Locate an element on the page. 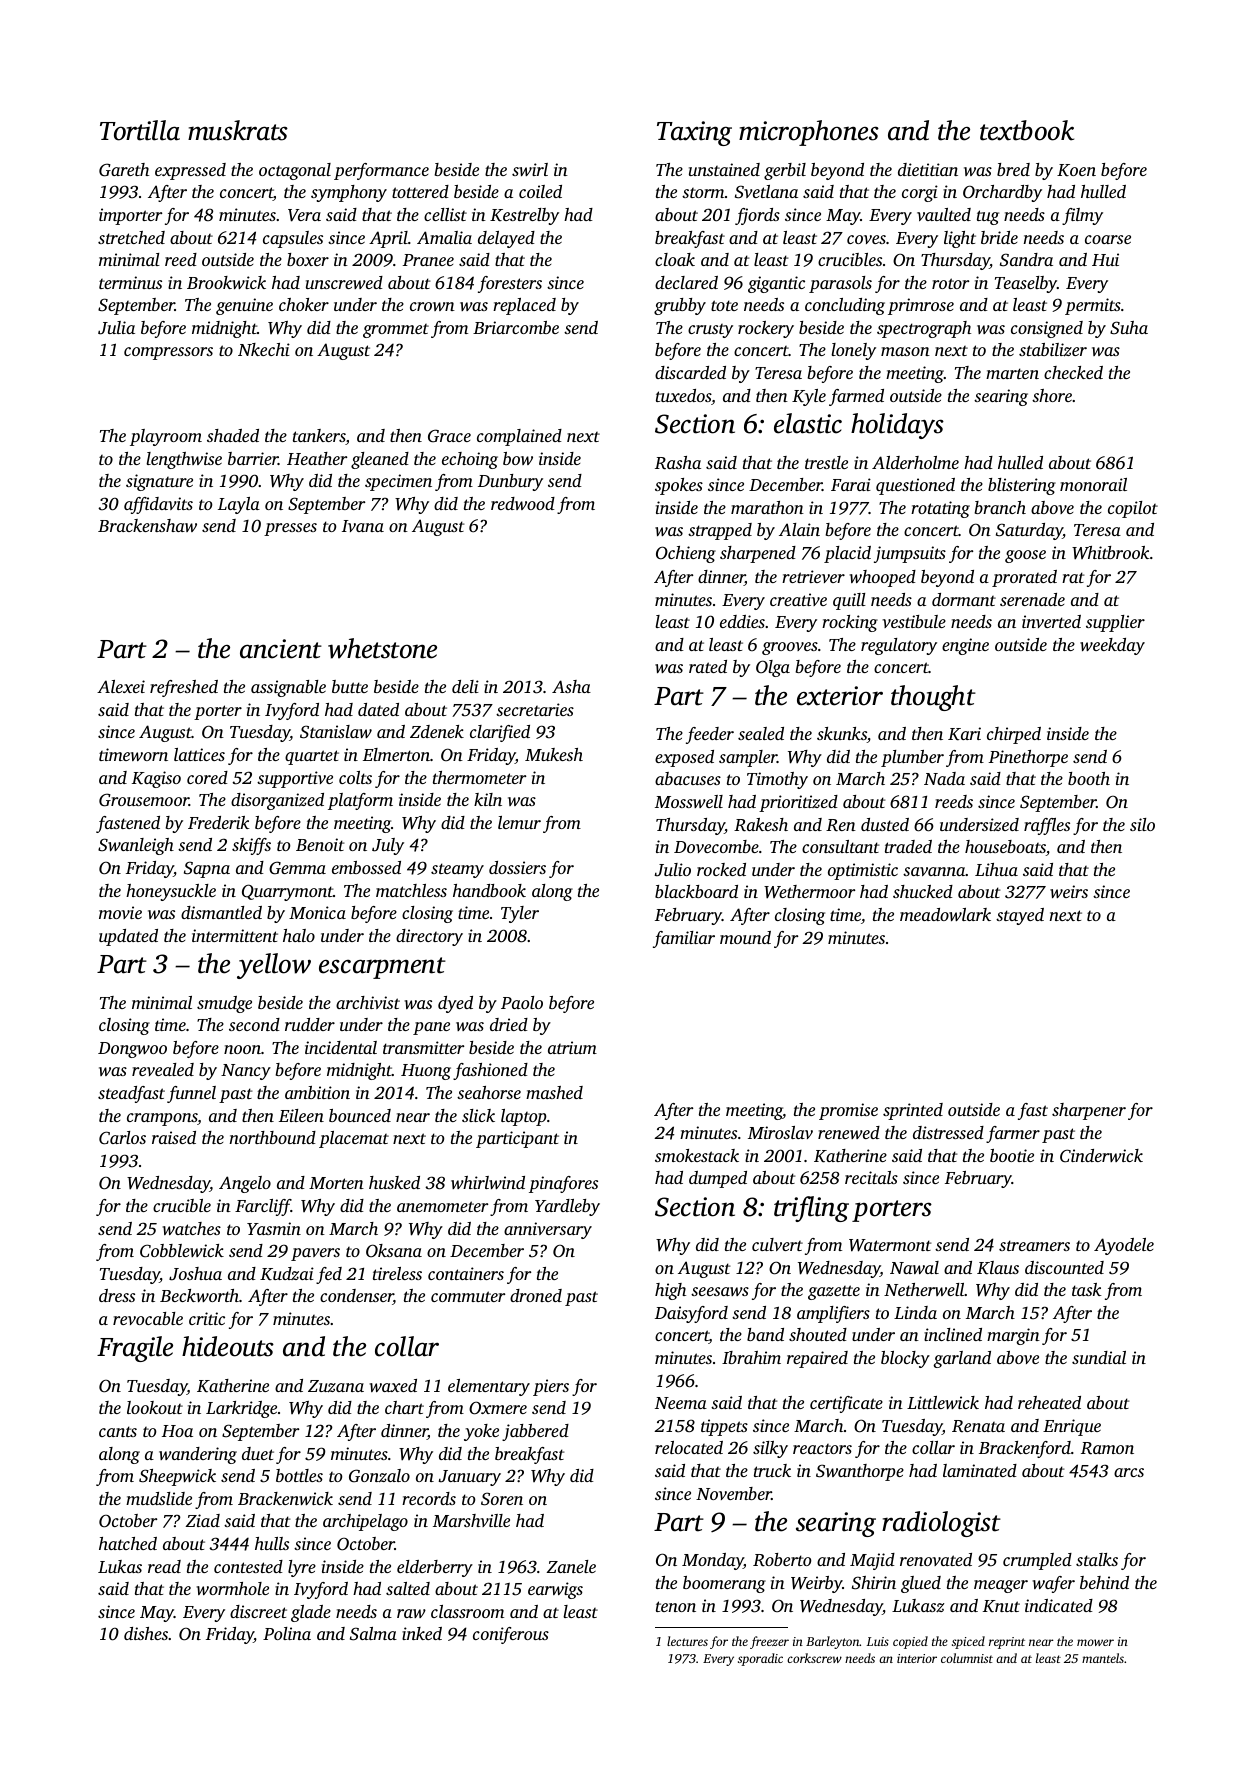  secretaries is located at coordinates (535, 709).
